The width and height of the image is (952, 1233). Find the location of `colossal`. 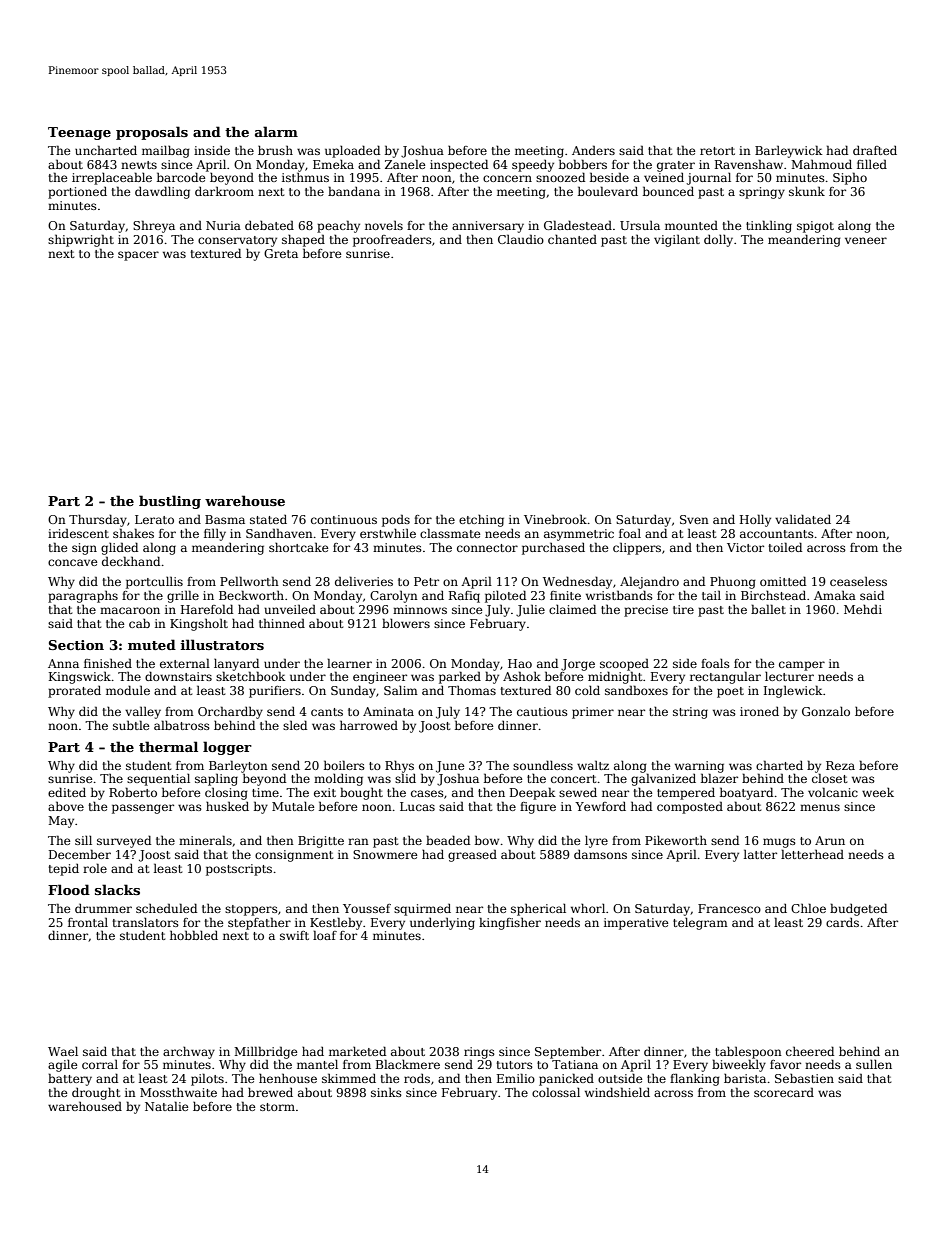

colossal is located at coordinates (556, 1092).
